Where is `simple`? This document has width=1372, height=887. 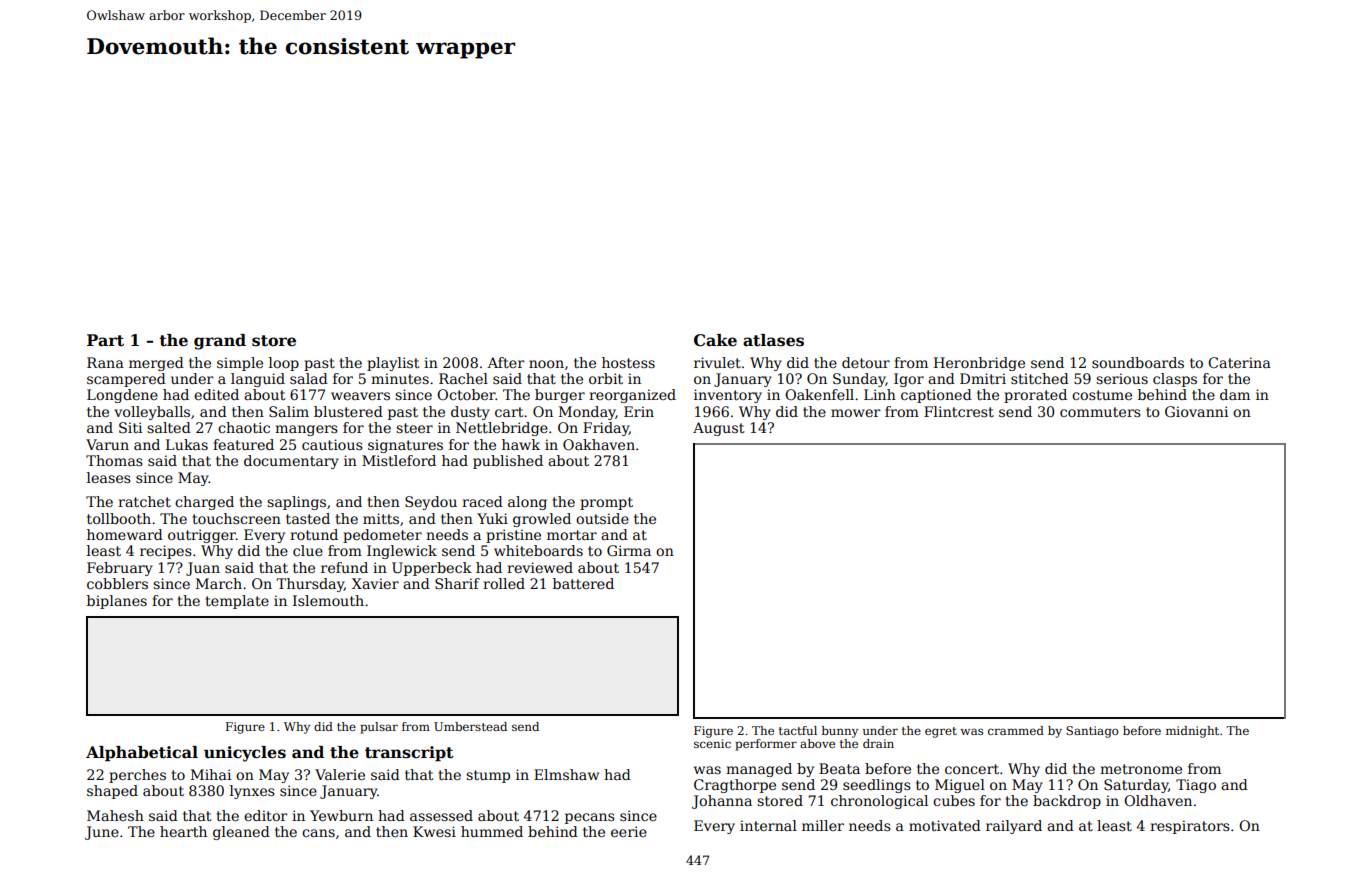 simple is located at coordinates (240, 364).
